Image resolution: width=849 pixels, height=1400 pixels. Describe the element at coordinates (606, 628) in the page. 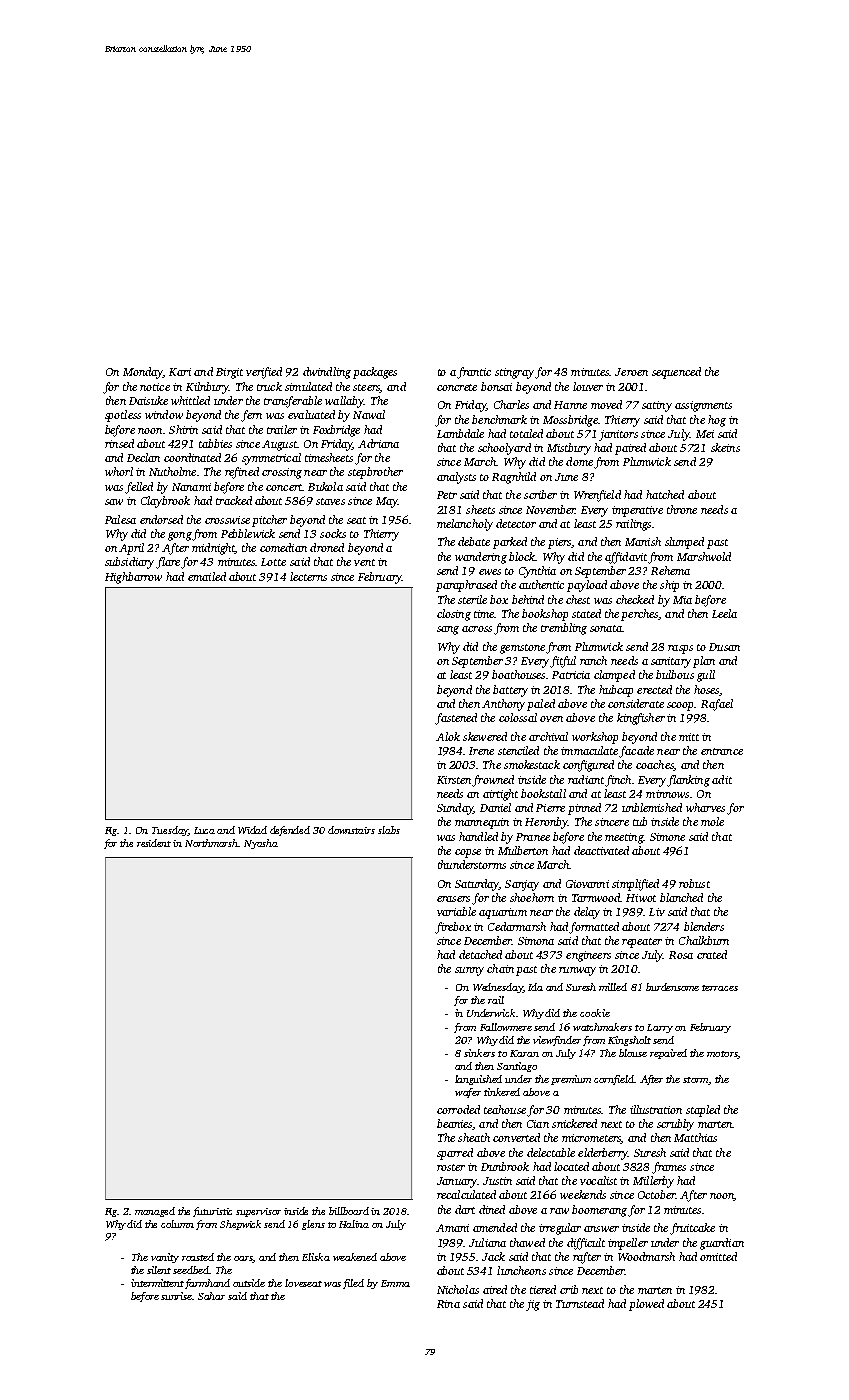

I see `sonata` at that location.
